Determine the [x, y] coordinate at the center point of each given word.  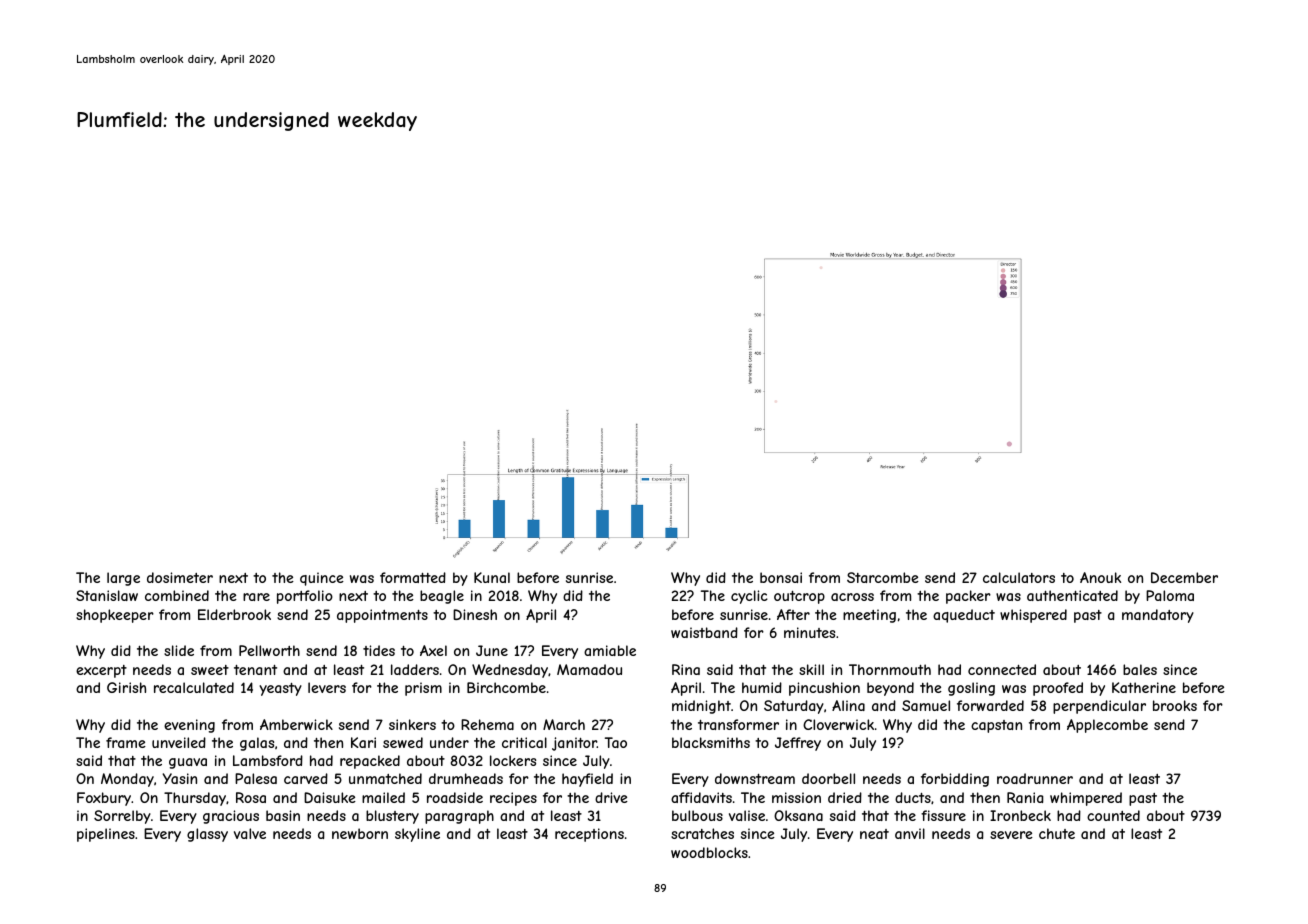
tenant [255, 670]
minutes [809, 632]
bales [1140, 669]
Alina [848, 705]
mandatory [1158, 616]
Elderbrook [234, 614]
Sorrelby [122, 817]
